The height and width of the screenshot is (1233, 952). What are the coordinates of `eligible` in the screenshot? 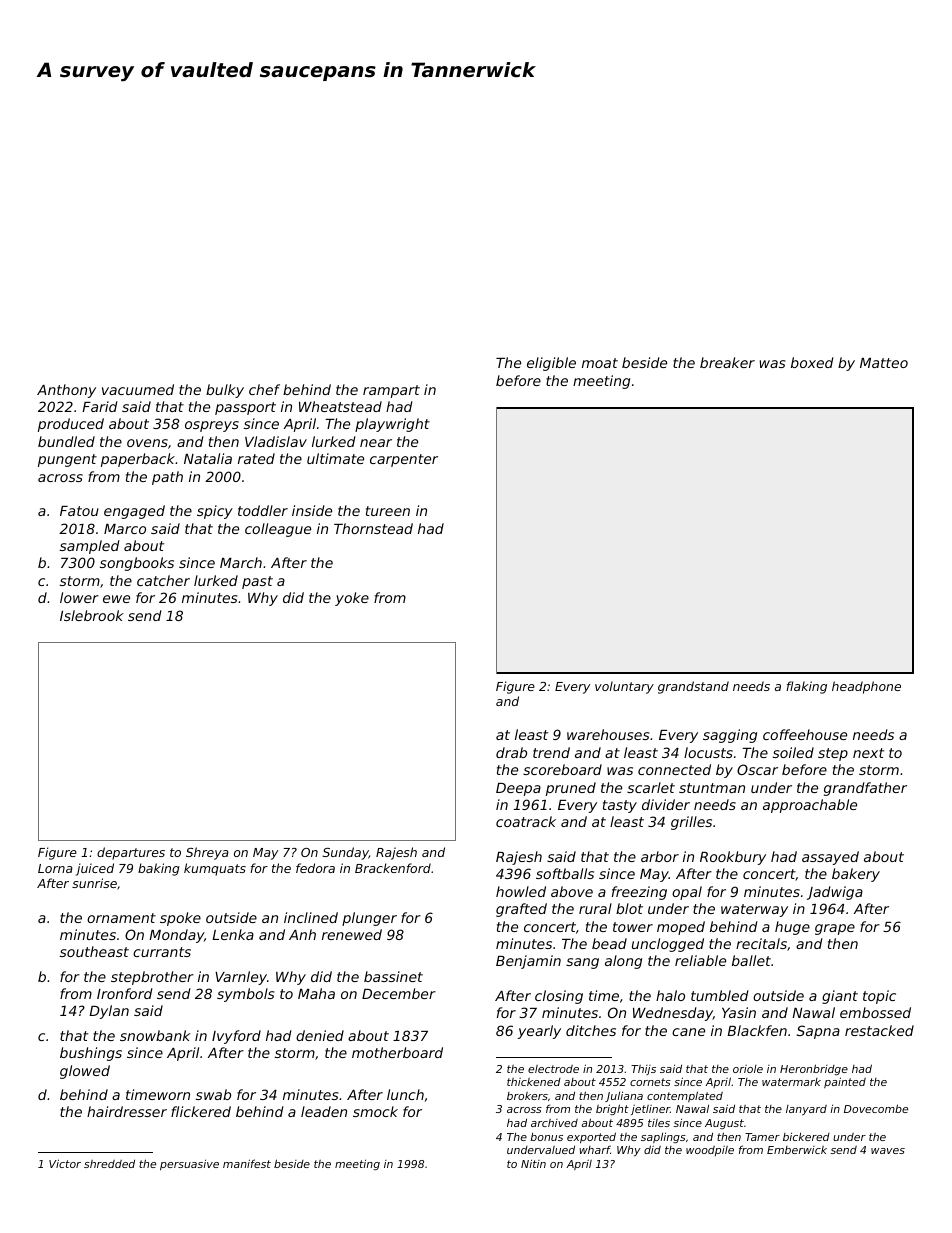 It's located at (551, 364).
